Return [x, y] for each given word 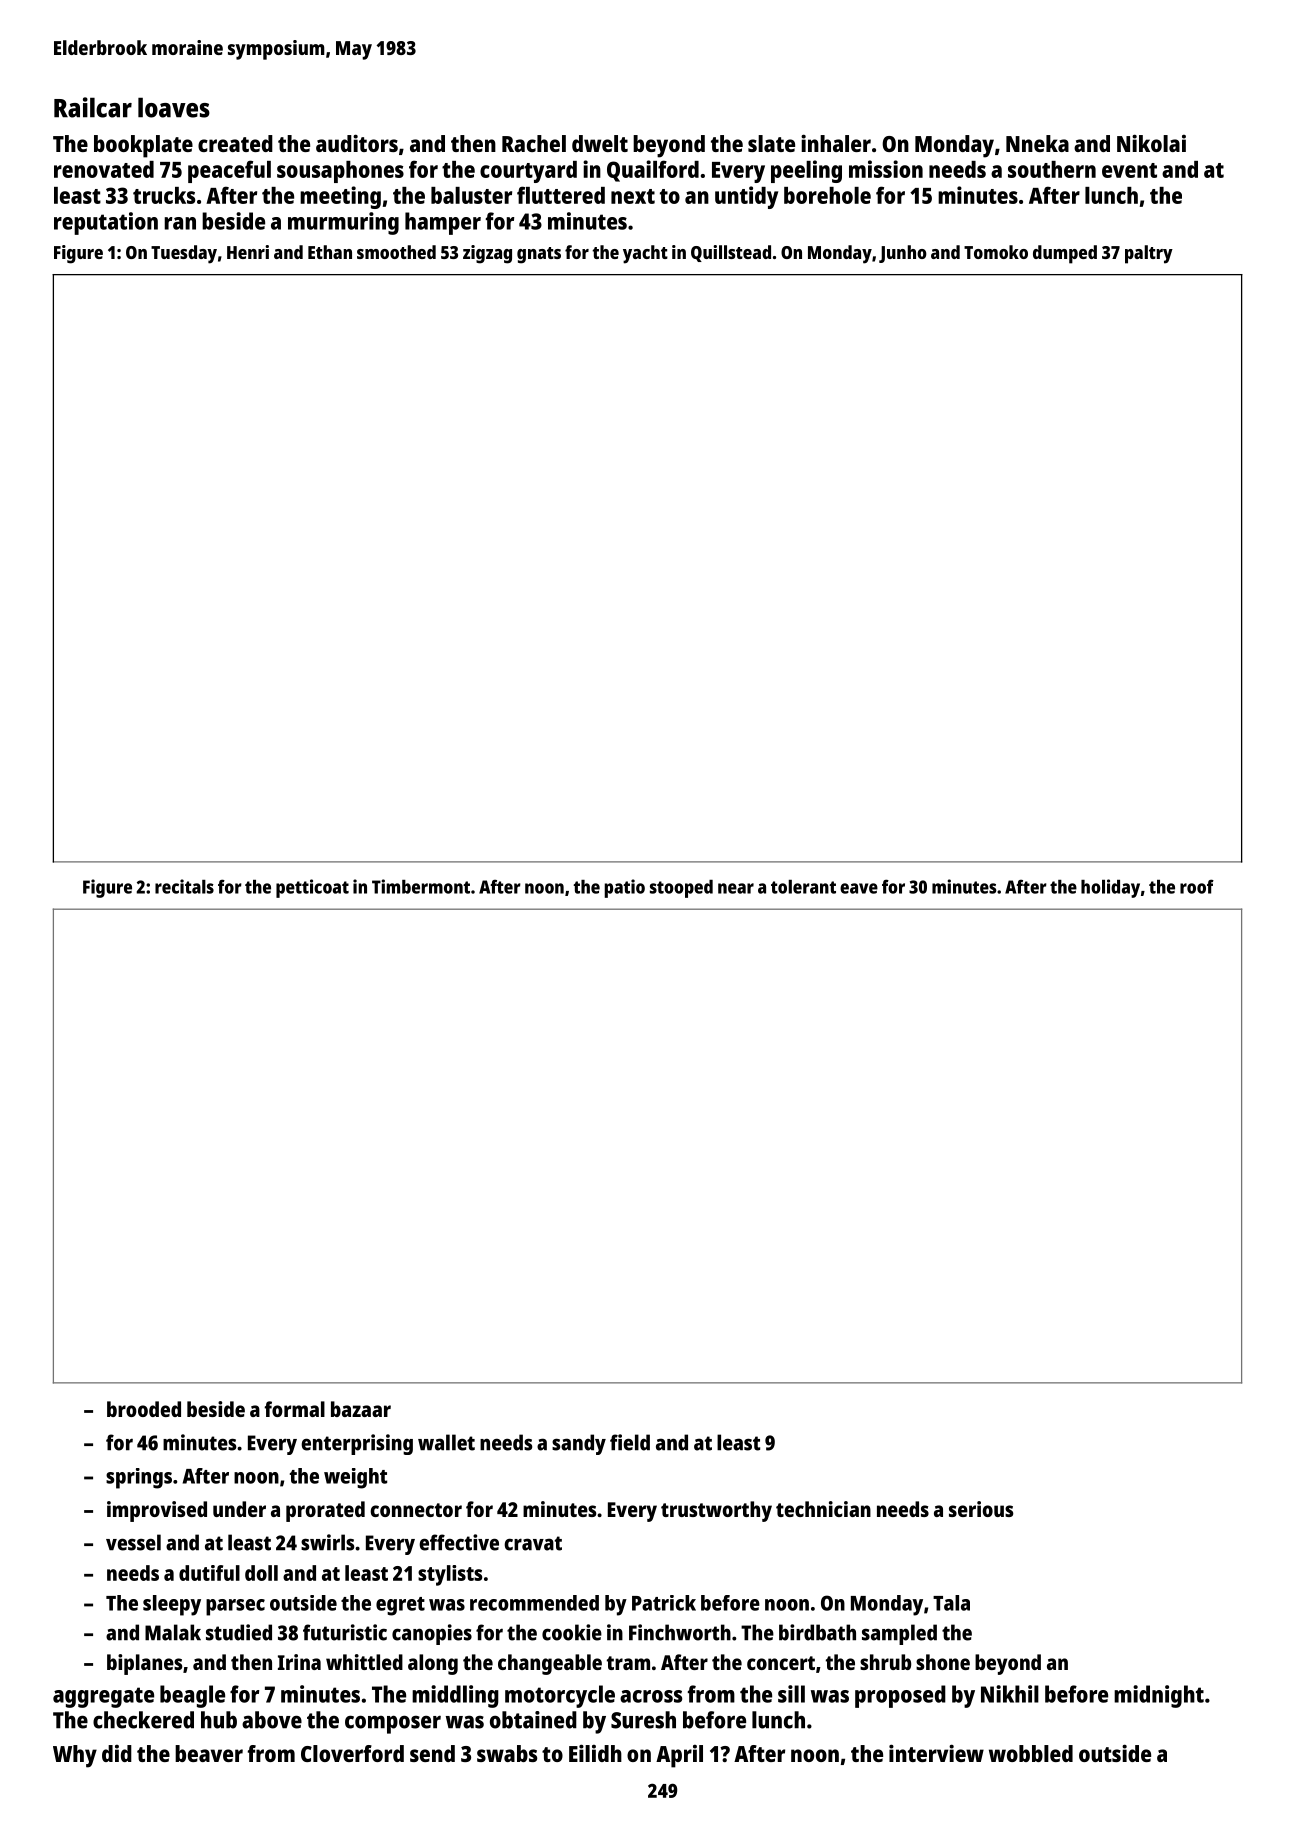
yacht [645, 254]
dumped [1065, 254]
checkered [143, 1720]
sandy [579, 1444]
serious [981, 1509]
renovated [104, 169]
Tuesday [184, 254]
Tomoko [996, 252]
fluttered [561, 195]
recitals [184, 886]
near [736, 888]
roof [1197, 886]
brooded [144, 1409]
